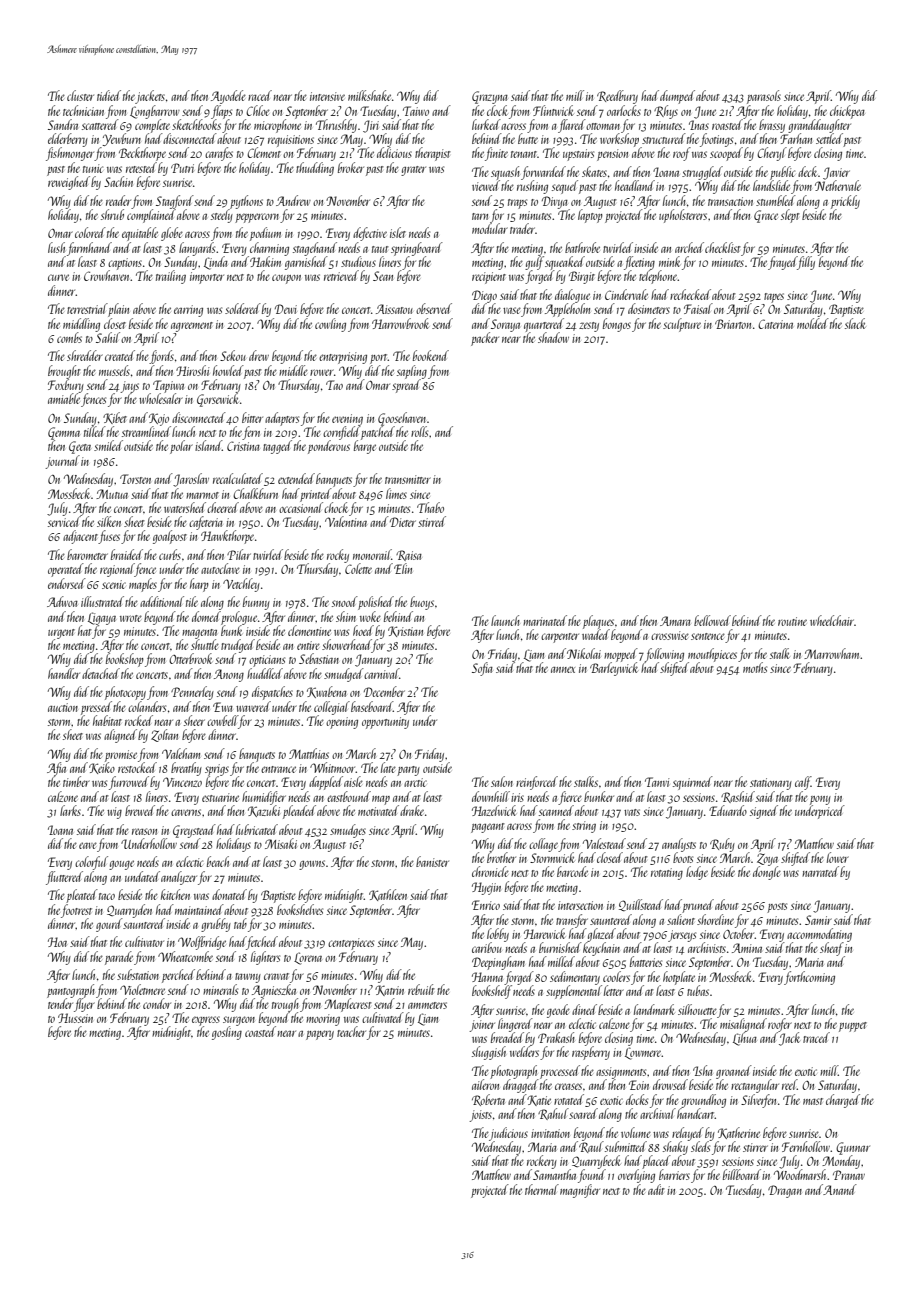 The image size is (924, 1308). I want to click on island, so click(208, 445).
